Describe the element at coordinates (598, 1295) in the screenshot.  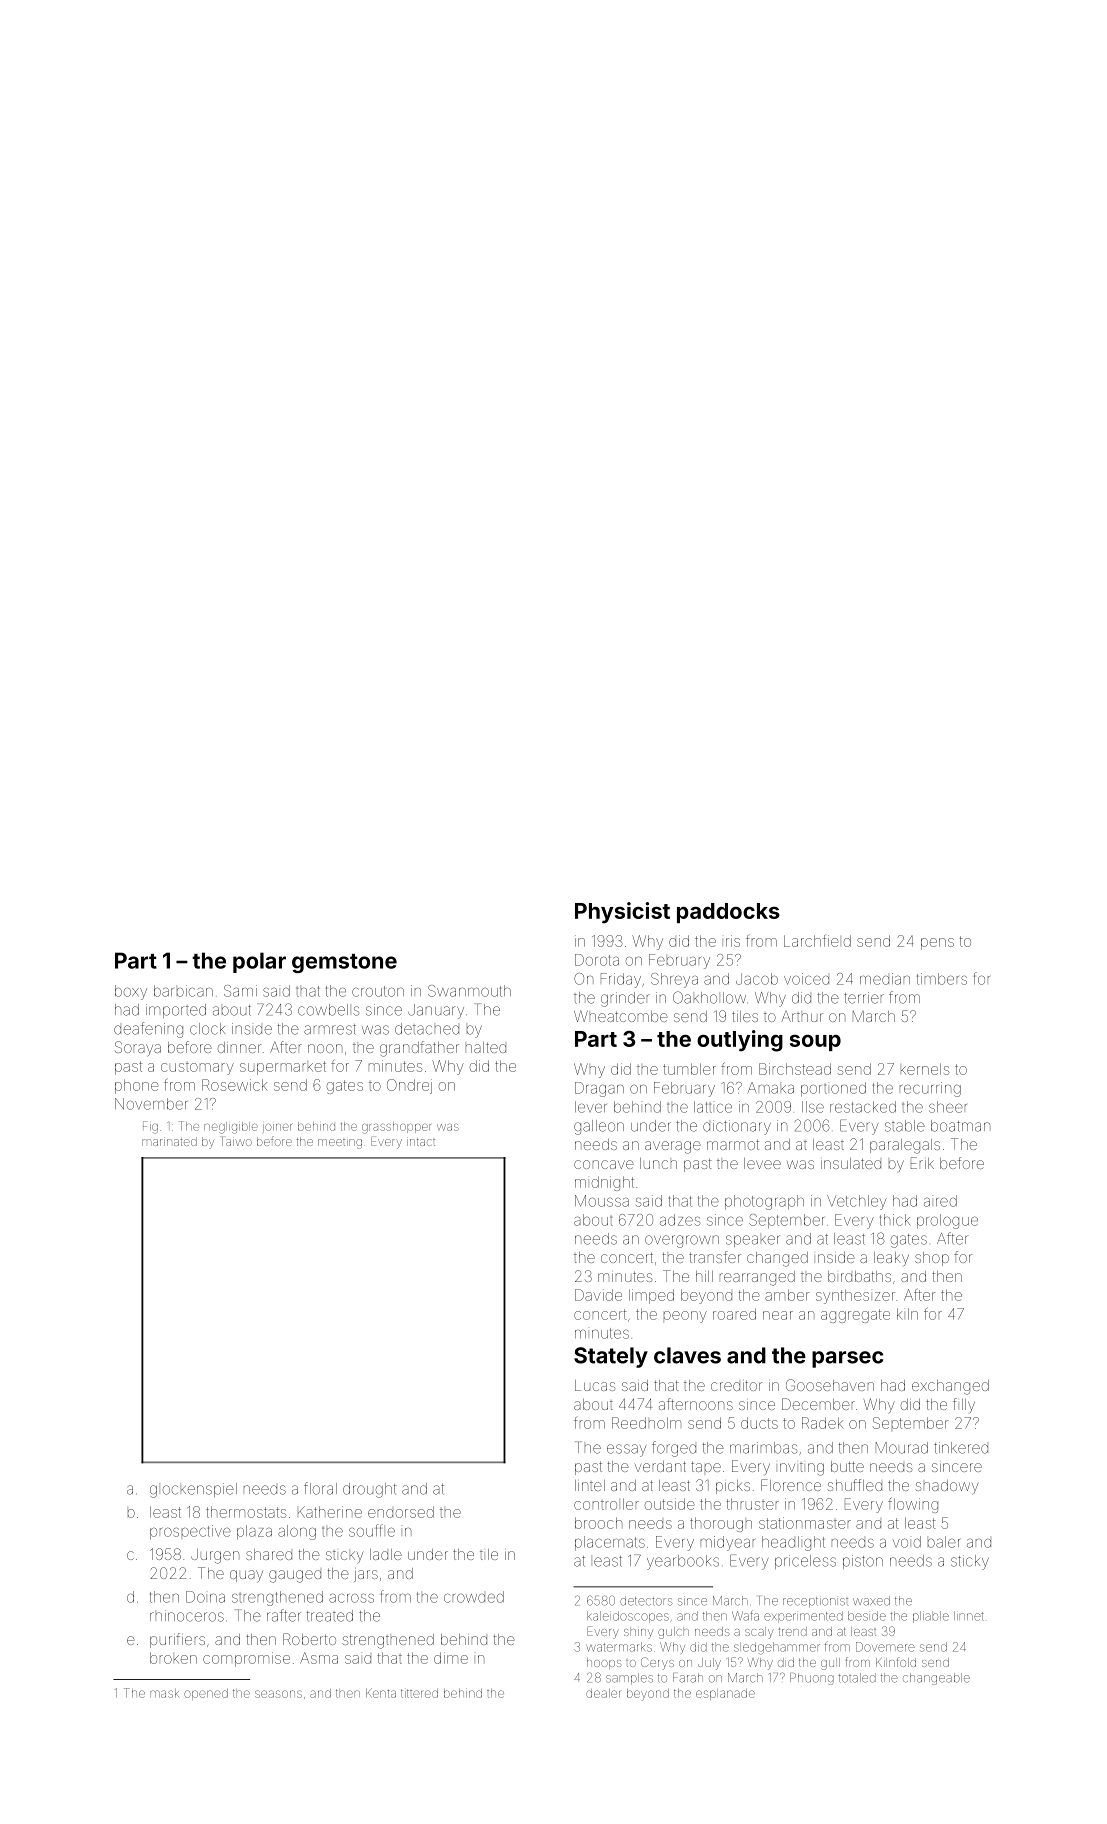
I see `Davide` at that location.
